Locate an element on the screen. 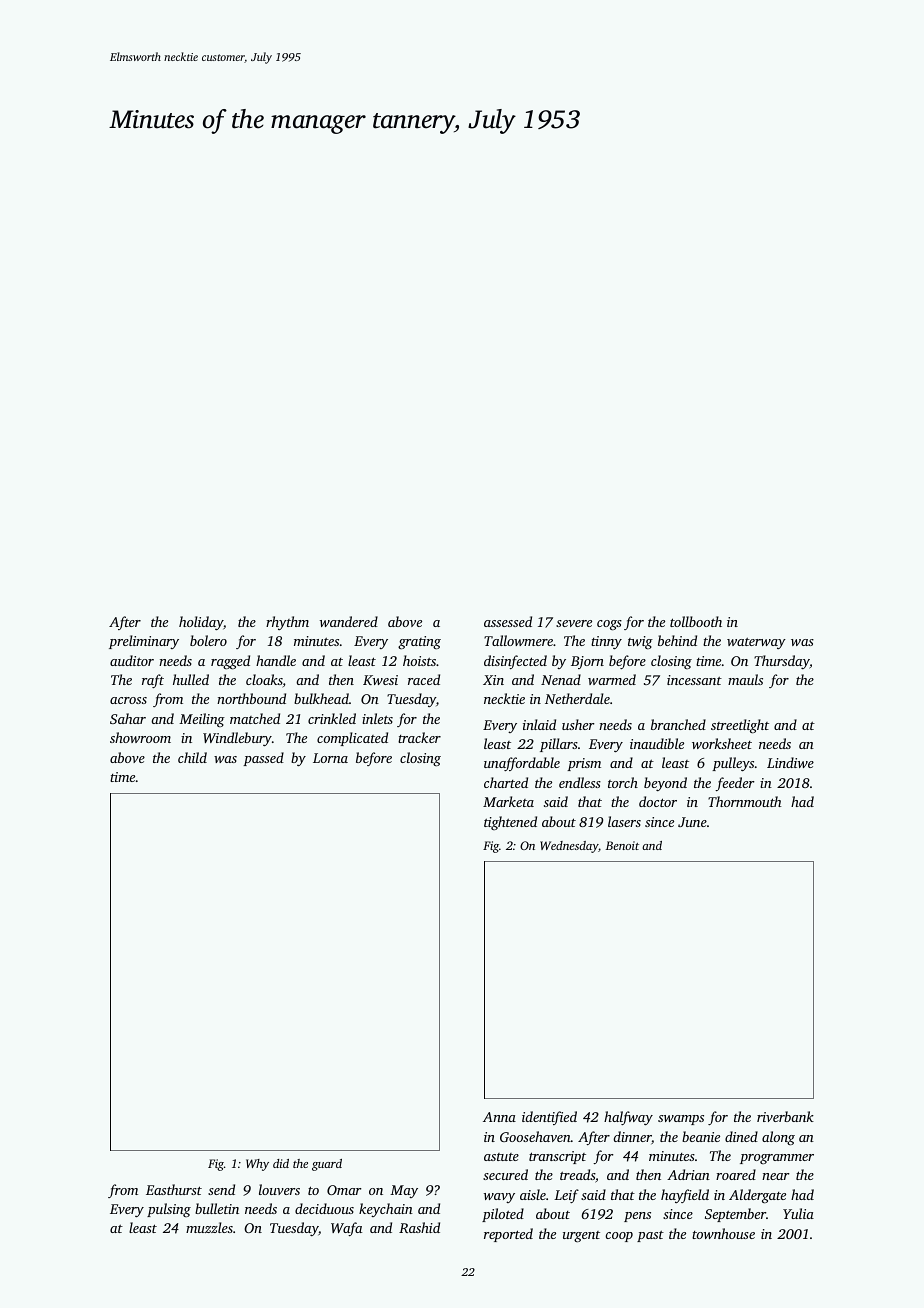 This screenshot has width=924, height=1308. holiday is located at coordinates (201, 623).
